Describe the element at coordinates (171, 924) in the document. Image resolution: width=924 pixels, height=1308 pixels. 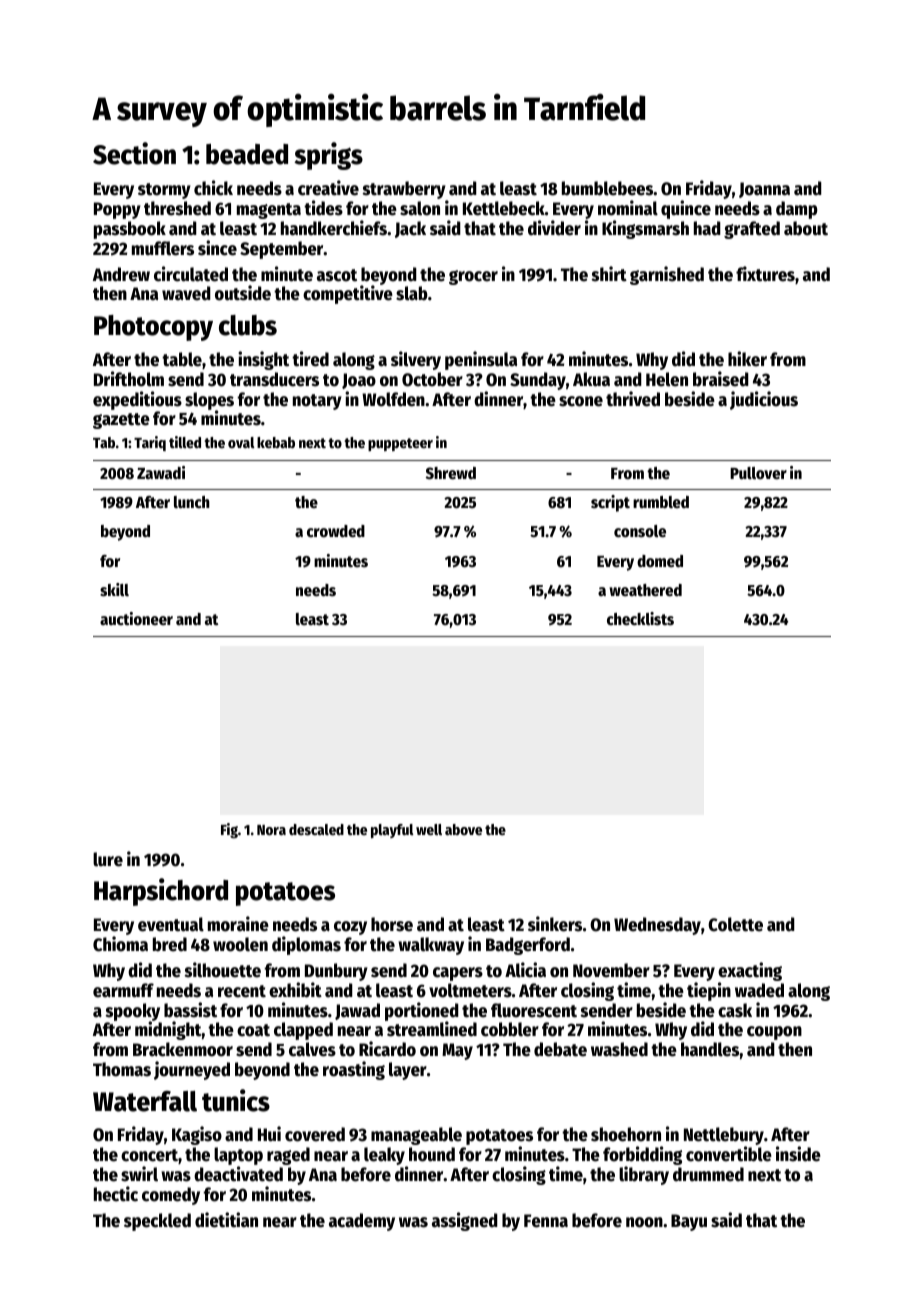
I see `eventual` at that location.
